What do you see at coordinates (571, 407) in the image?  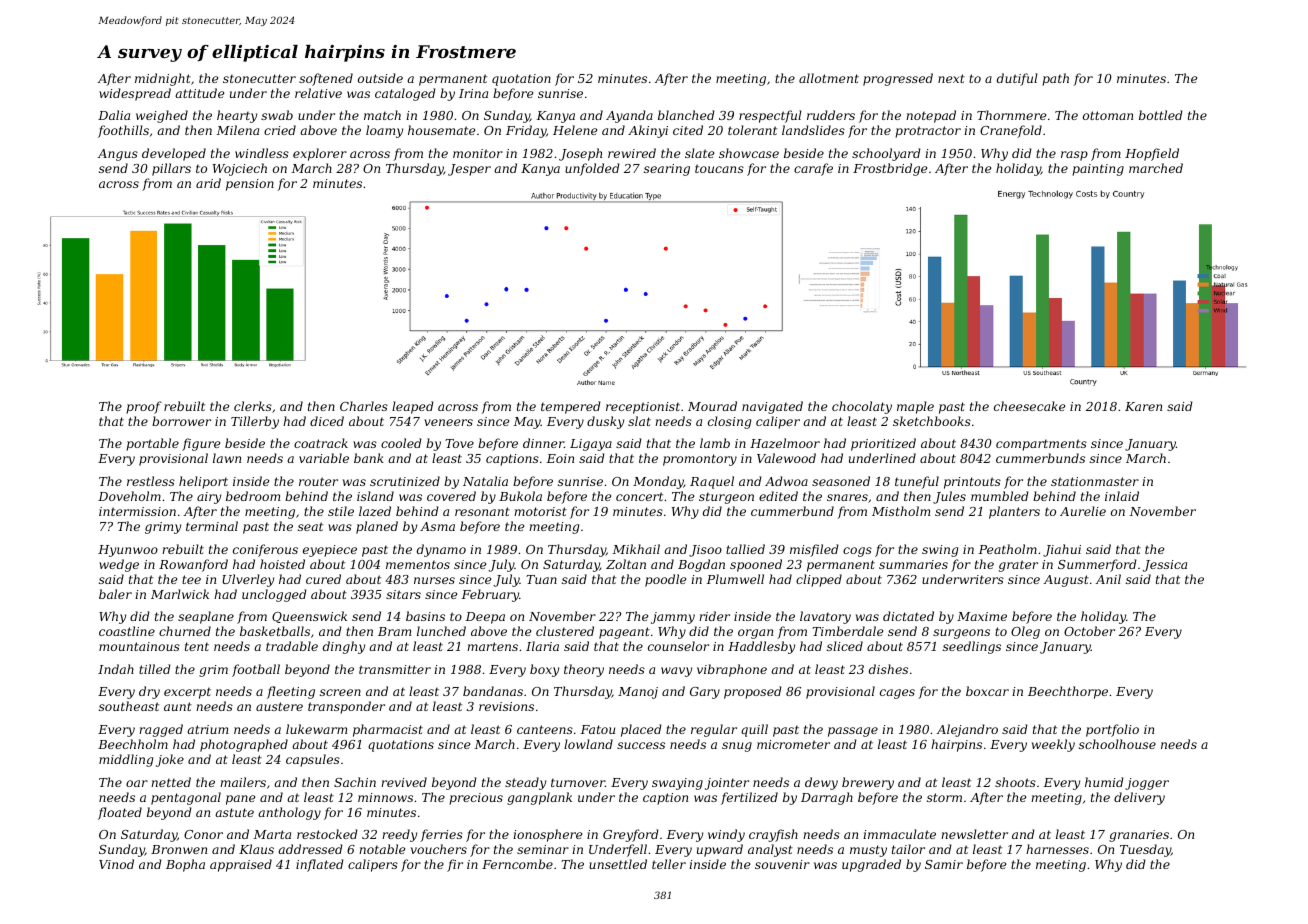 I see `tempered` at bounding box center [571, 407].
